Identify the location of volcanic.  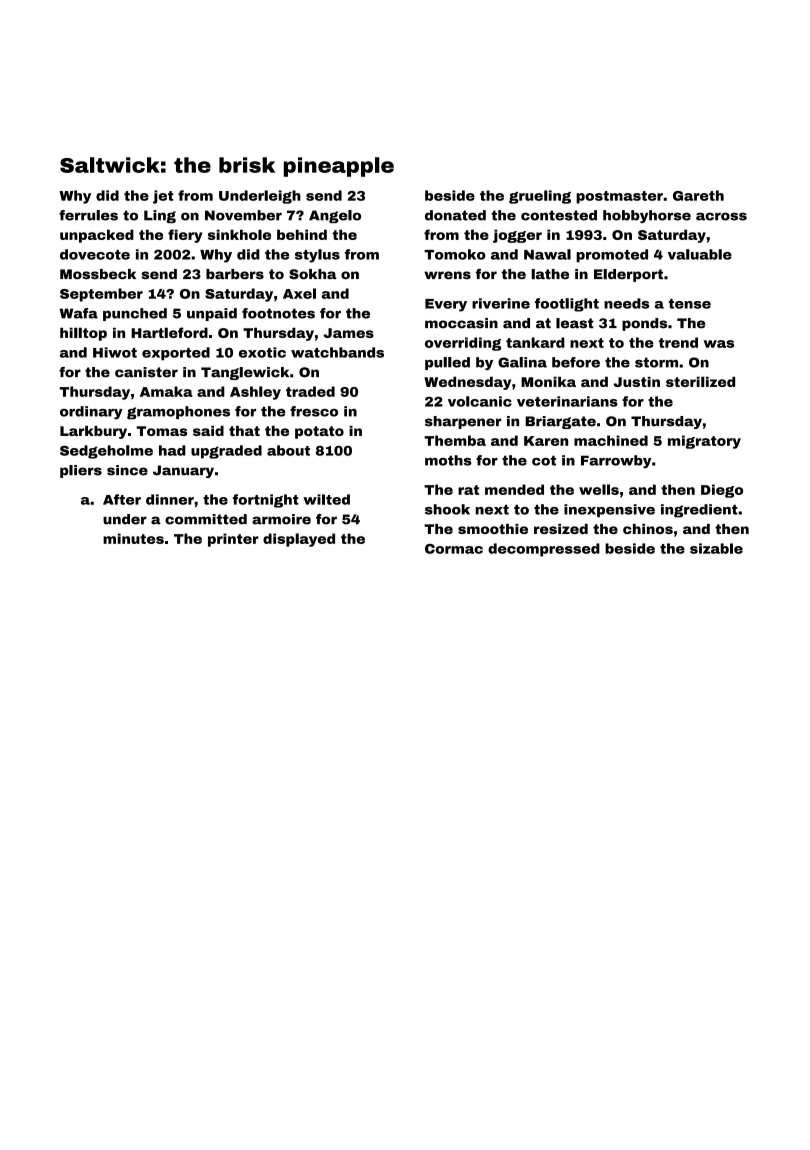
(480, 401).
